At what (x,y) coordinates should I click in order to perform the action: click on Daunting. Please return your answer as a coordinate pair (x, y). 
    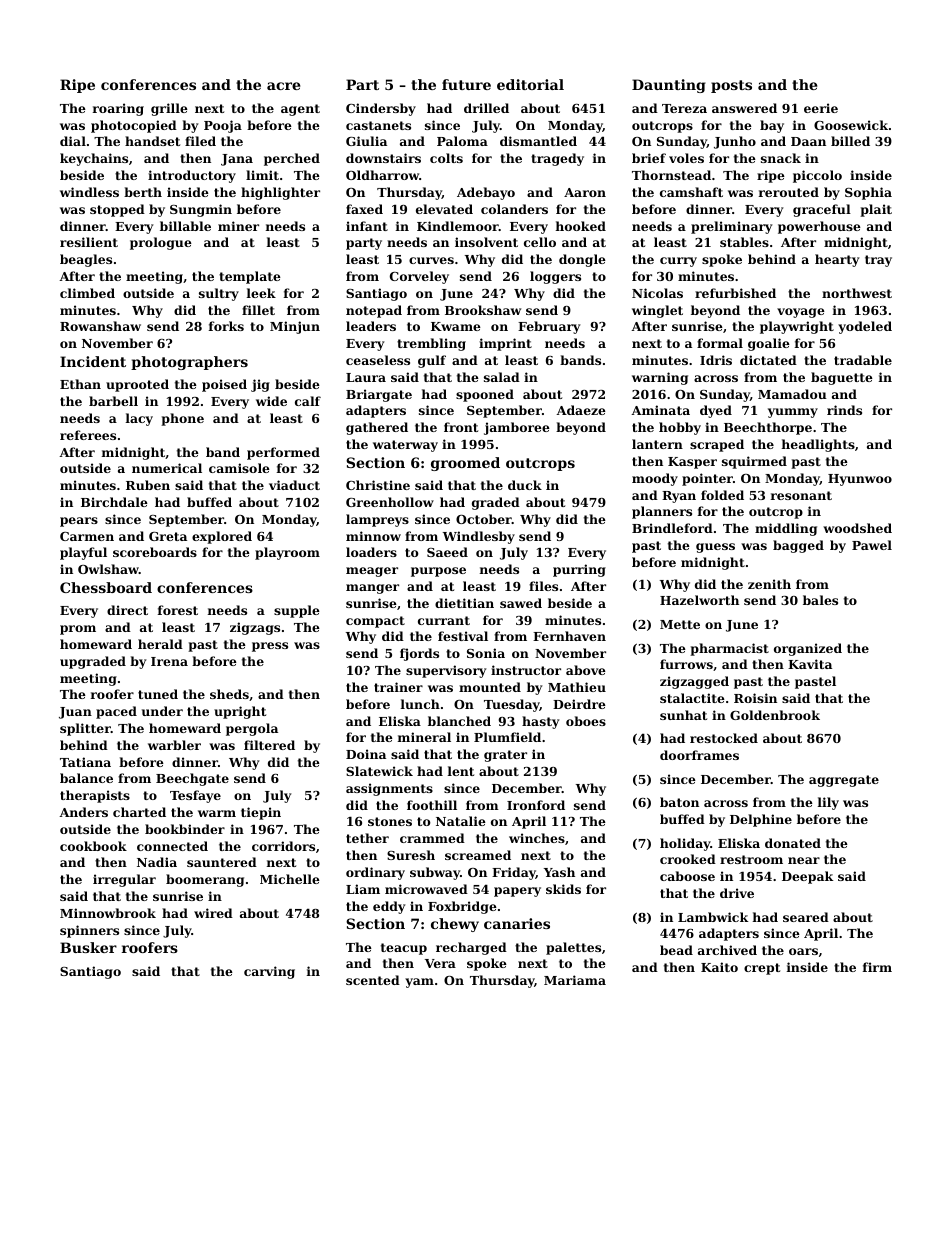
    Looking at the image, I should click on (669, 86).
